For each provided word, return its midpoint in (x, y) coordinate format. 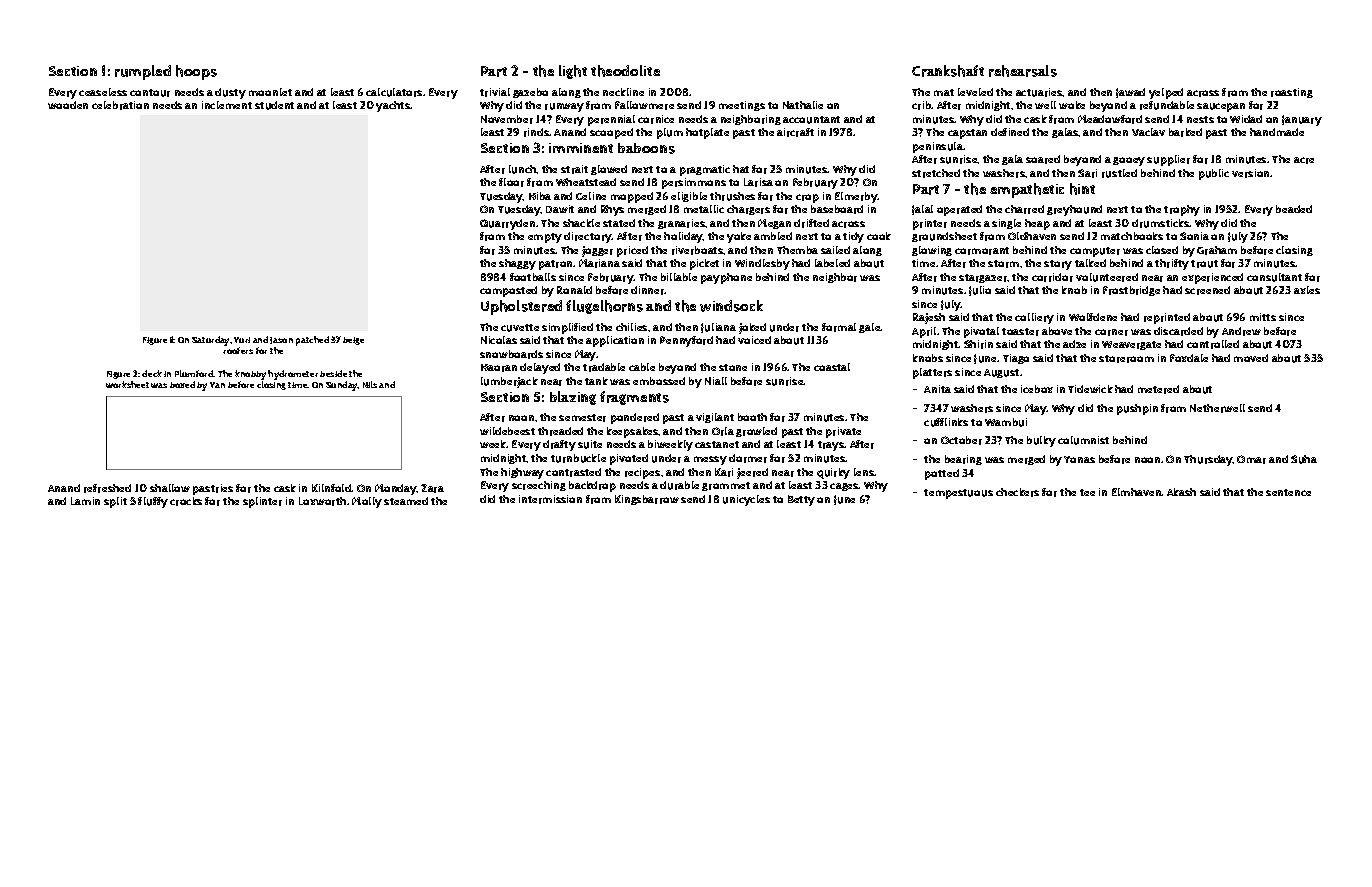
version (1251, 173)
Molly (367, 502)
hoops (196, 72)
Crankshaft (948, 71)
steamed (406, 501)
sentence (1288, 492)
